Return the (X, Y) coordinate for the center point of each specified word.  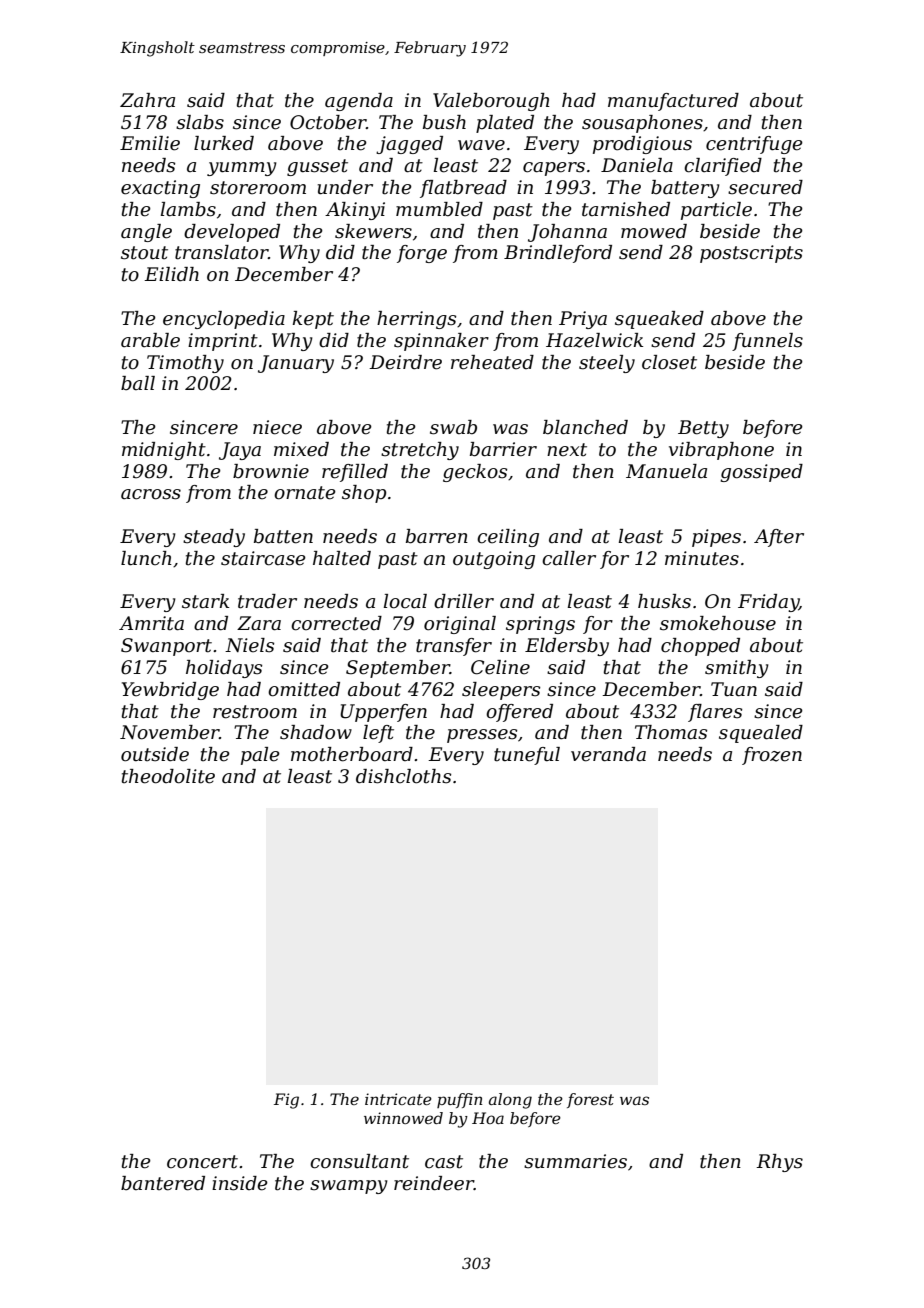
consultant (359, 1161)
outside (155, 754)
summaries (575, 1161)
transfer (454, 647)
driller (464, 601)
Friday (768, 603)
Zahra (147, 100)
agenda (359, 102)
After (779, 538)
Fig (286, 1101)
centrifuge (754, 145)
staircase (263, 558)
